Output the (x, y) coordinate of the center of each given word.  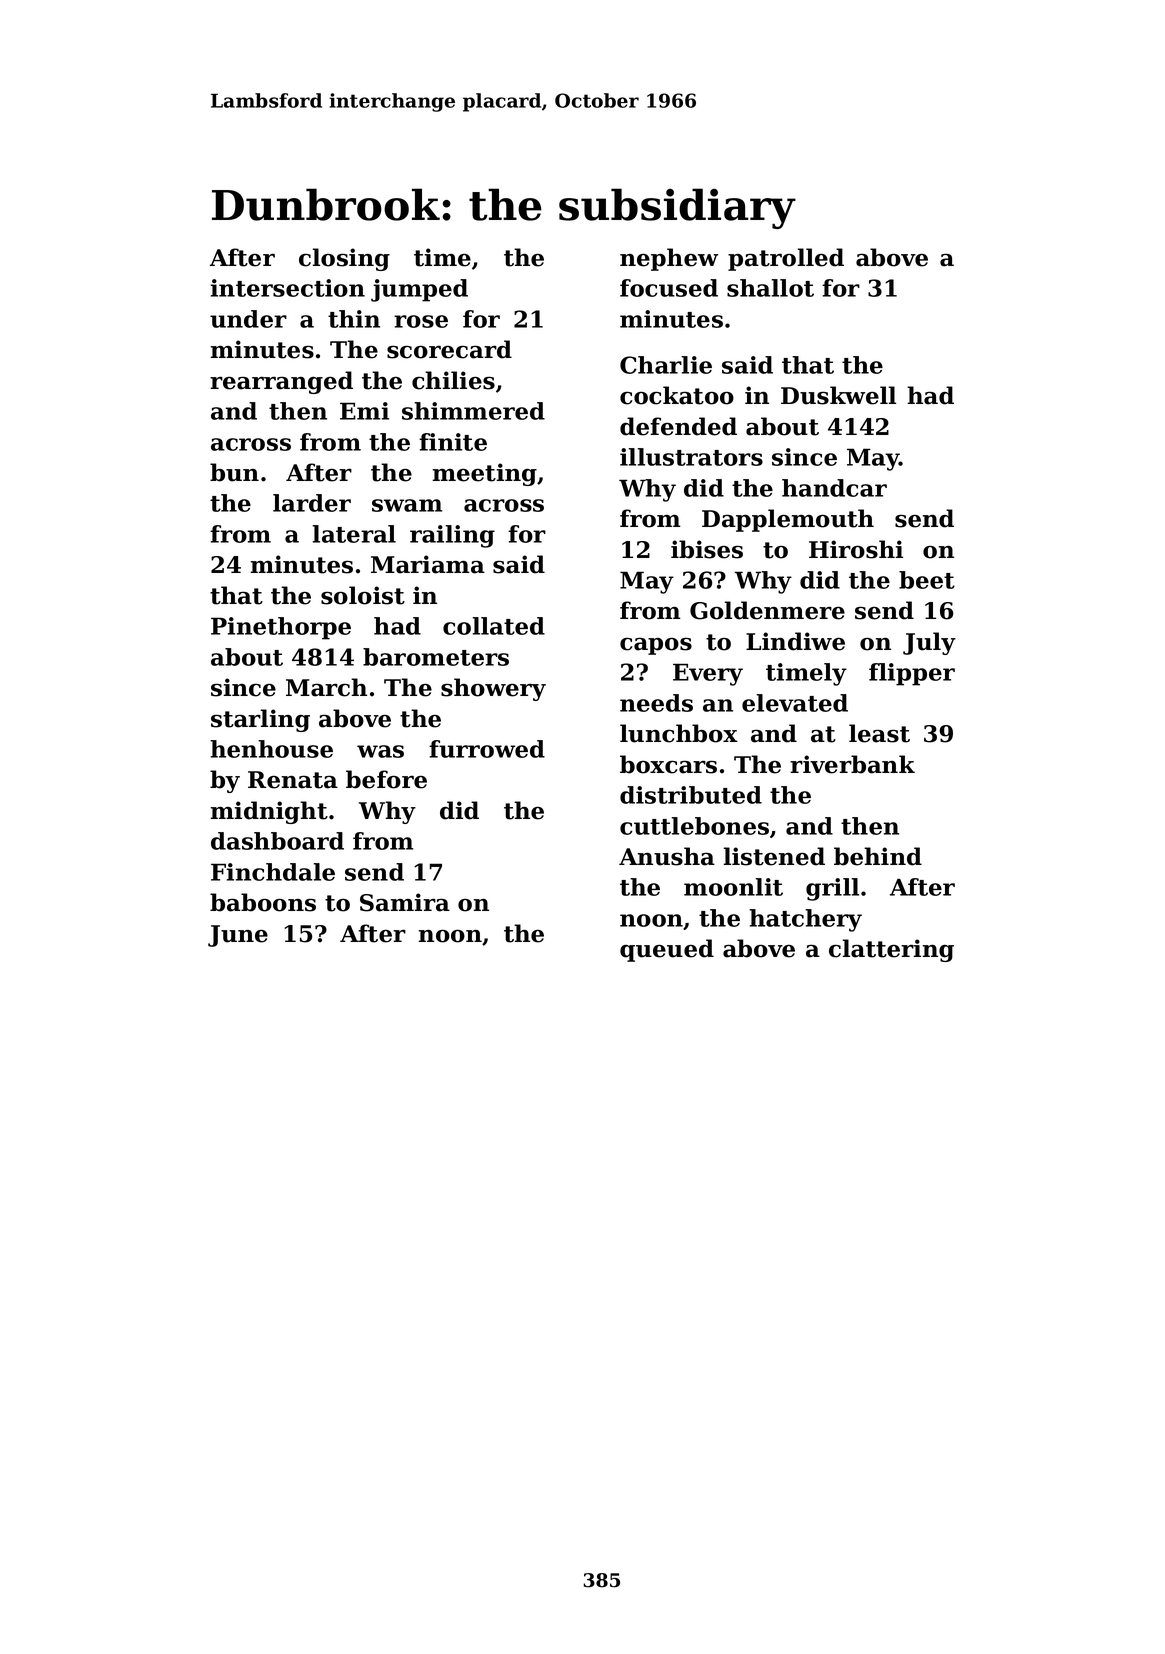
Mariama (428, 564)
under (248, 319)
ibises (707, 549)
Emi (364, 411)
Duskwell (838, 395)
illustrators (691, 457)
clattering (891, 950)
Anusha (667, 856)
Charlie (666, 365)
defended (678, 426)
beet (927, 580)
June (238, 936)
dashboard (277, 841)
